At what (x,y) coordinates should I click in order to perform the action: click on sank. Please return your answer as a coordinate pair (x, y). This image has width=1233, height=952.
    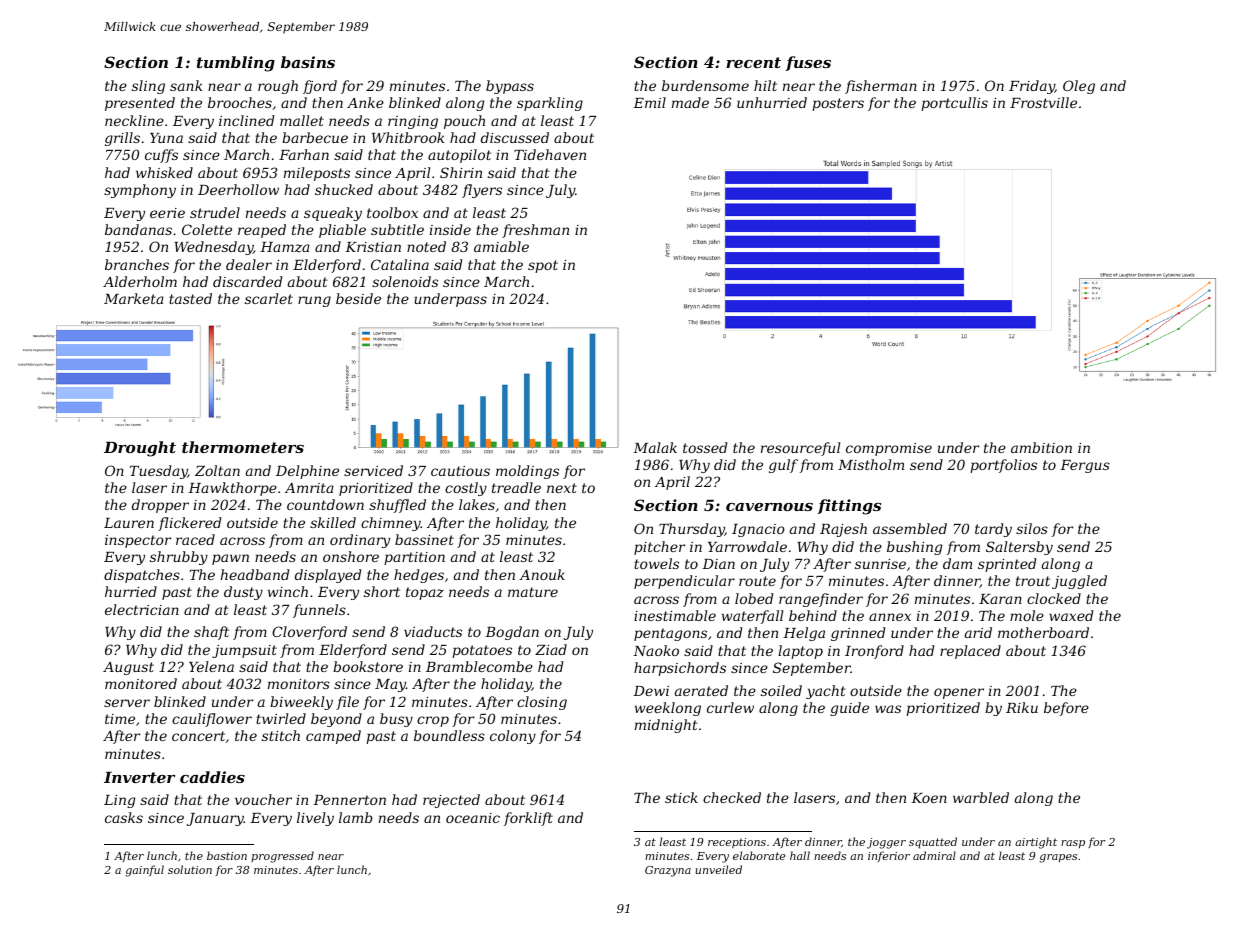
    Looking at the image, I should click on (186, 85).
